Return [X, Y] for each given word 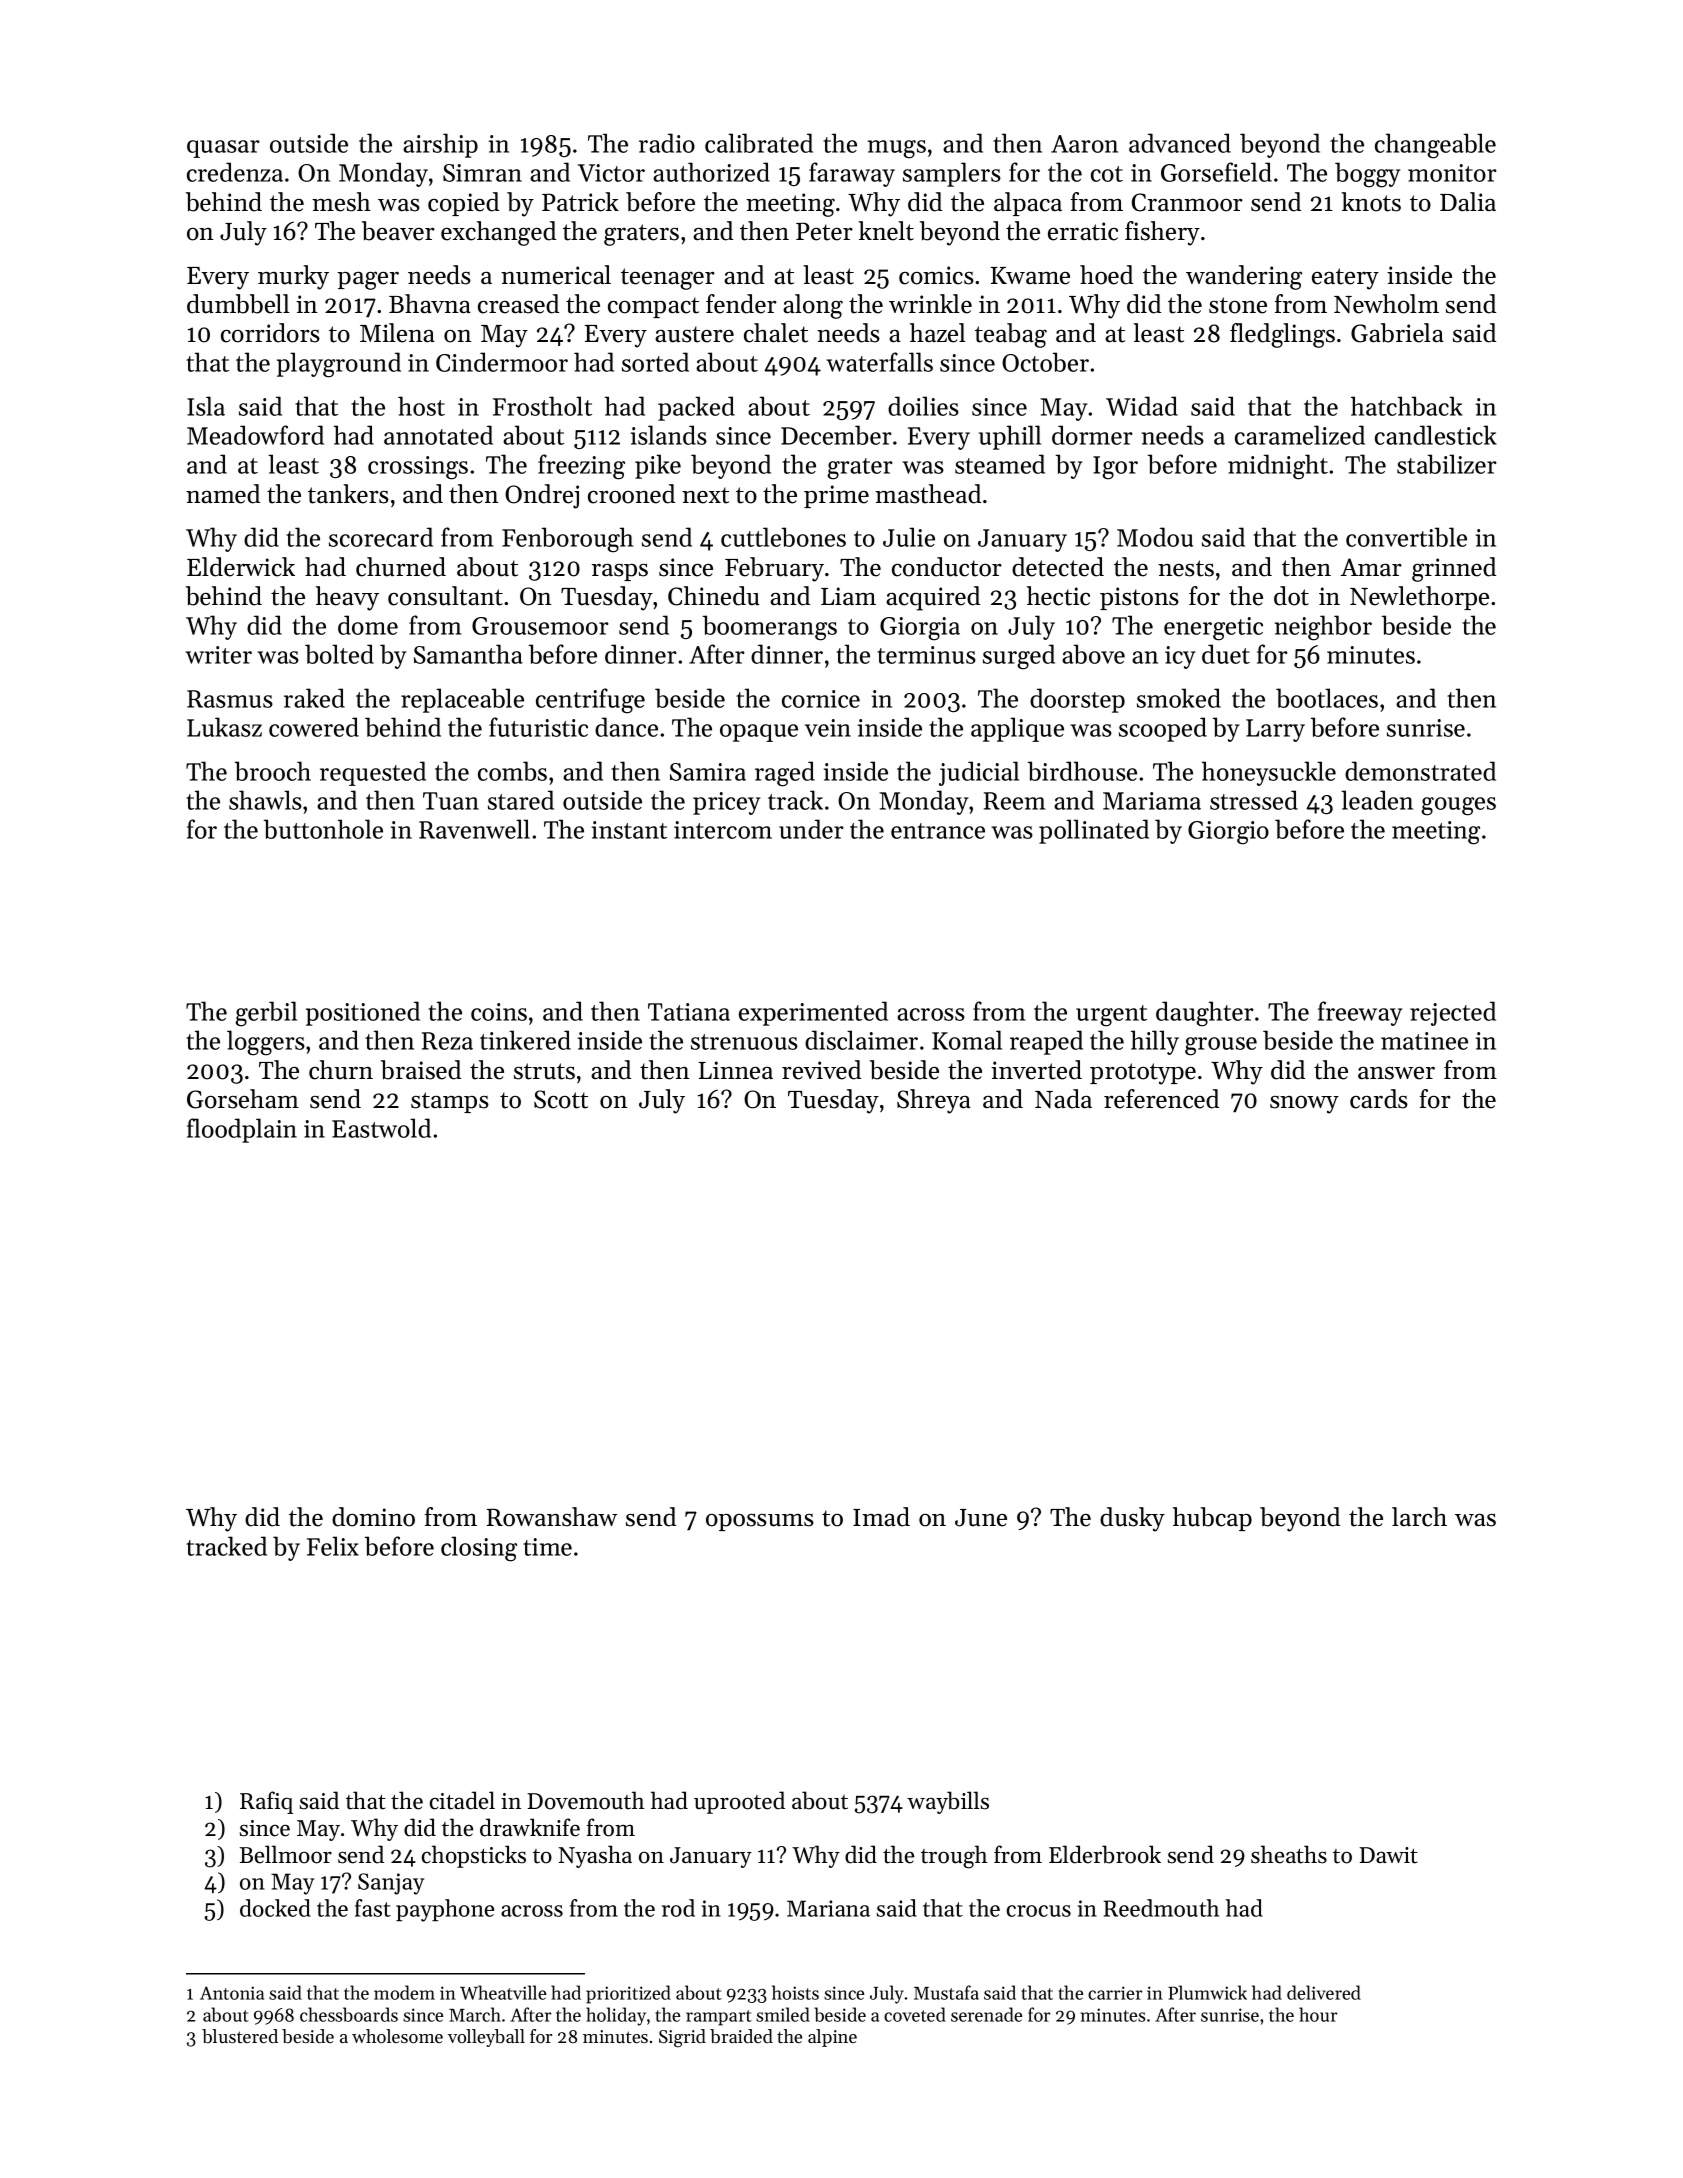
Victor [611, 173]
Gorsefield [1216, 172]
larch [1419, 1517]
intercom [723, 830]
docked [275, 1908]
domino [373, 1517]
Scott [561, 1099]
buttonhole [323, 829]
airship [440, 145]
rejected [1453, 1013]
